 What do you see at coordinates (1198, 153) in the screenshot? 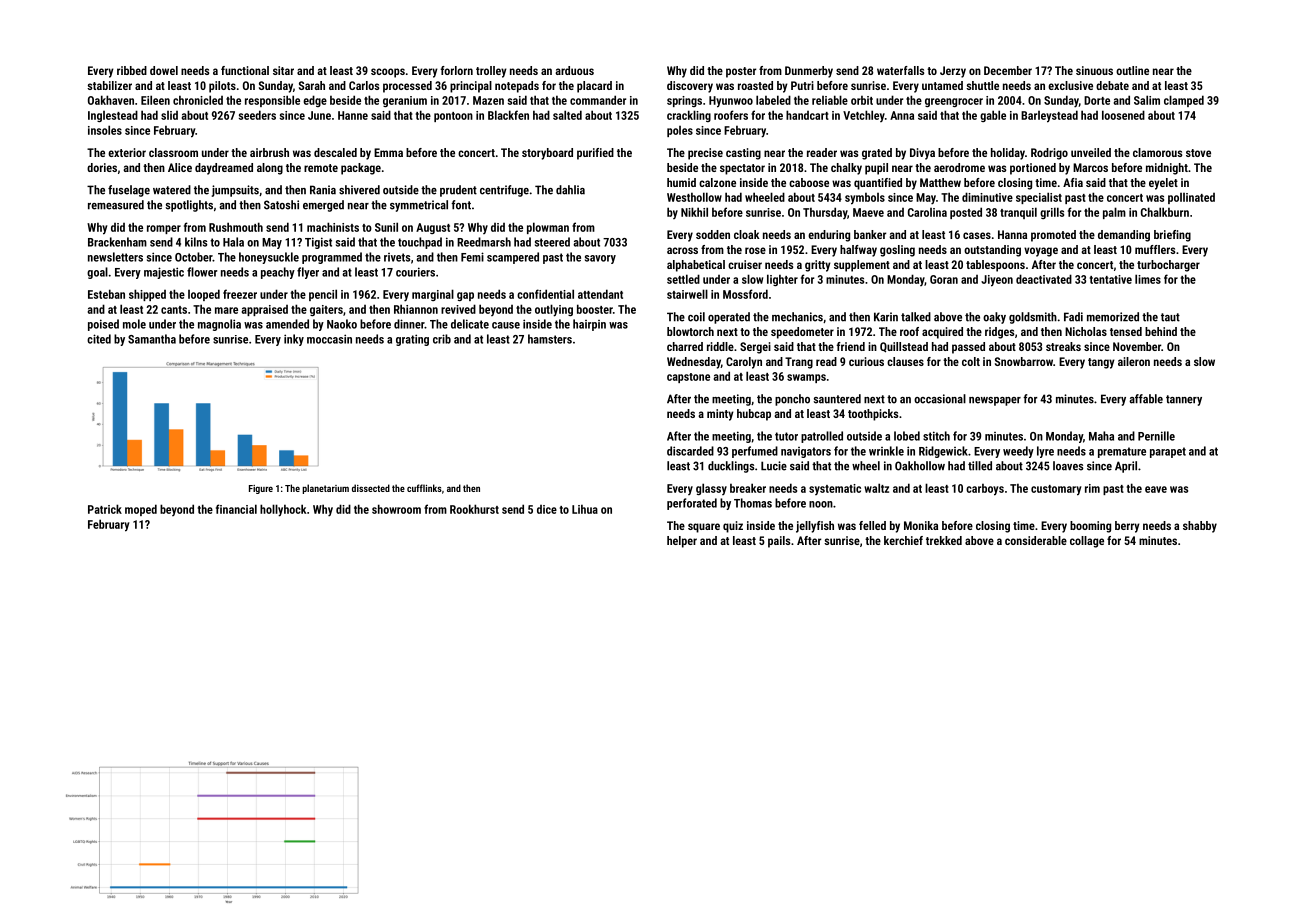
I see `stove` at bounding box center [1198, 153].
